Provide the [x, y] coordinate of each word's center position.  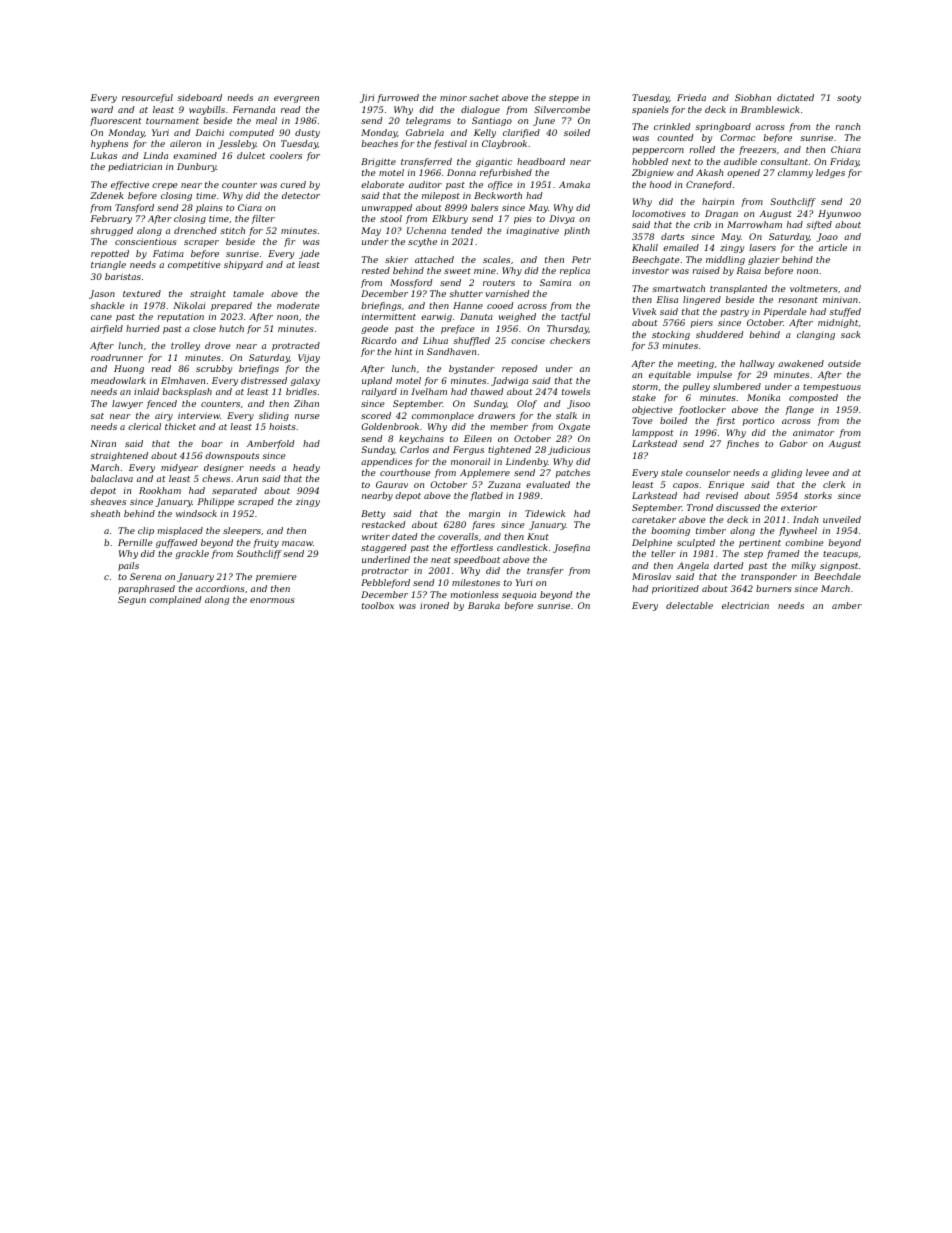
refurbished [506, 173]
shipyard [243, 265]
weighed [517, 317]
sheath [105, 513]
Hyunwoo [839, 214]
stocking [671, 335]
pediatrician [135, 167]
